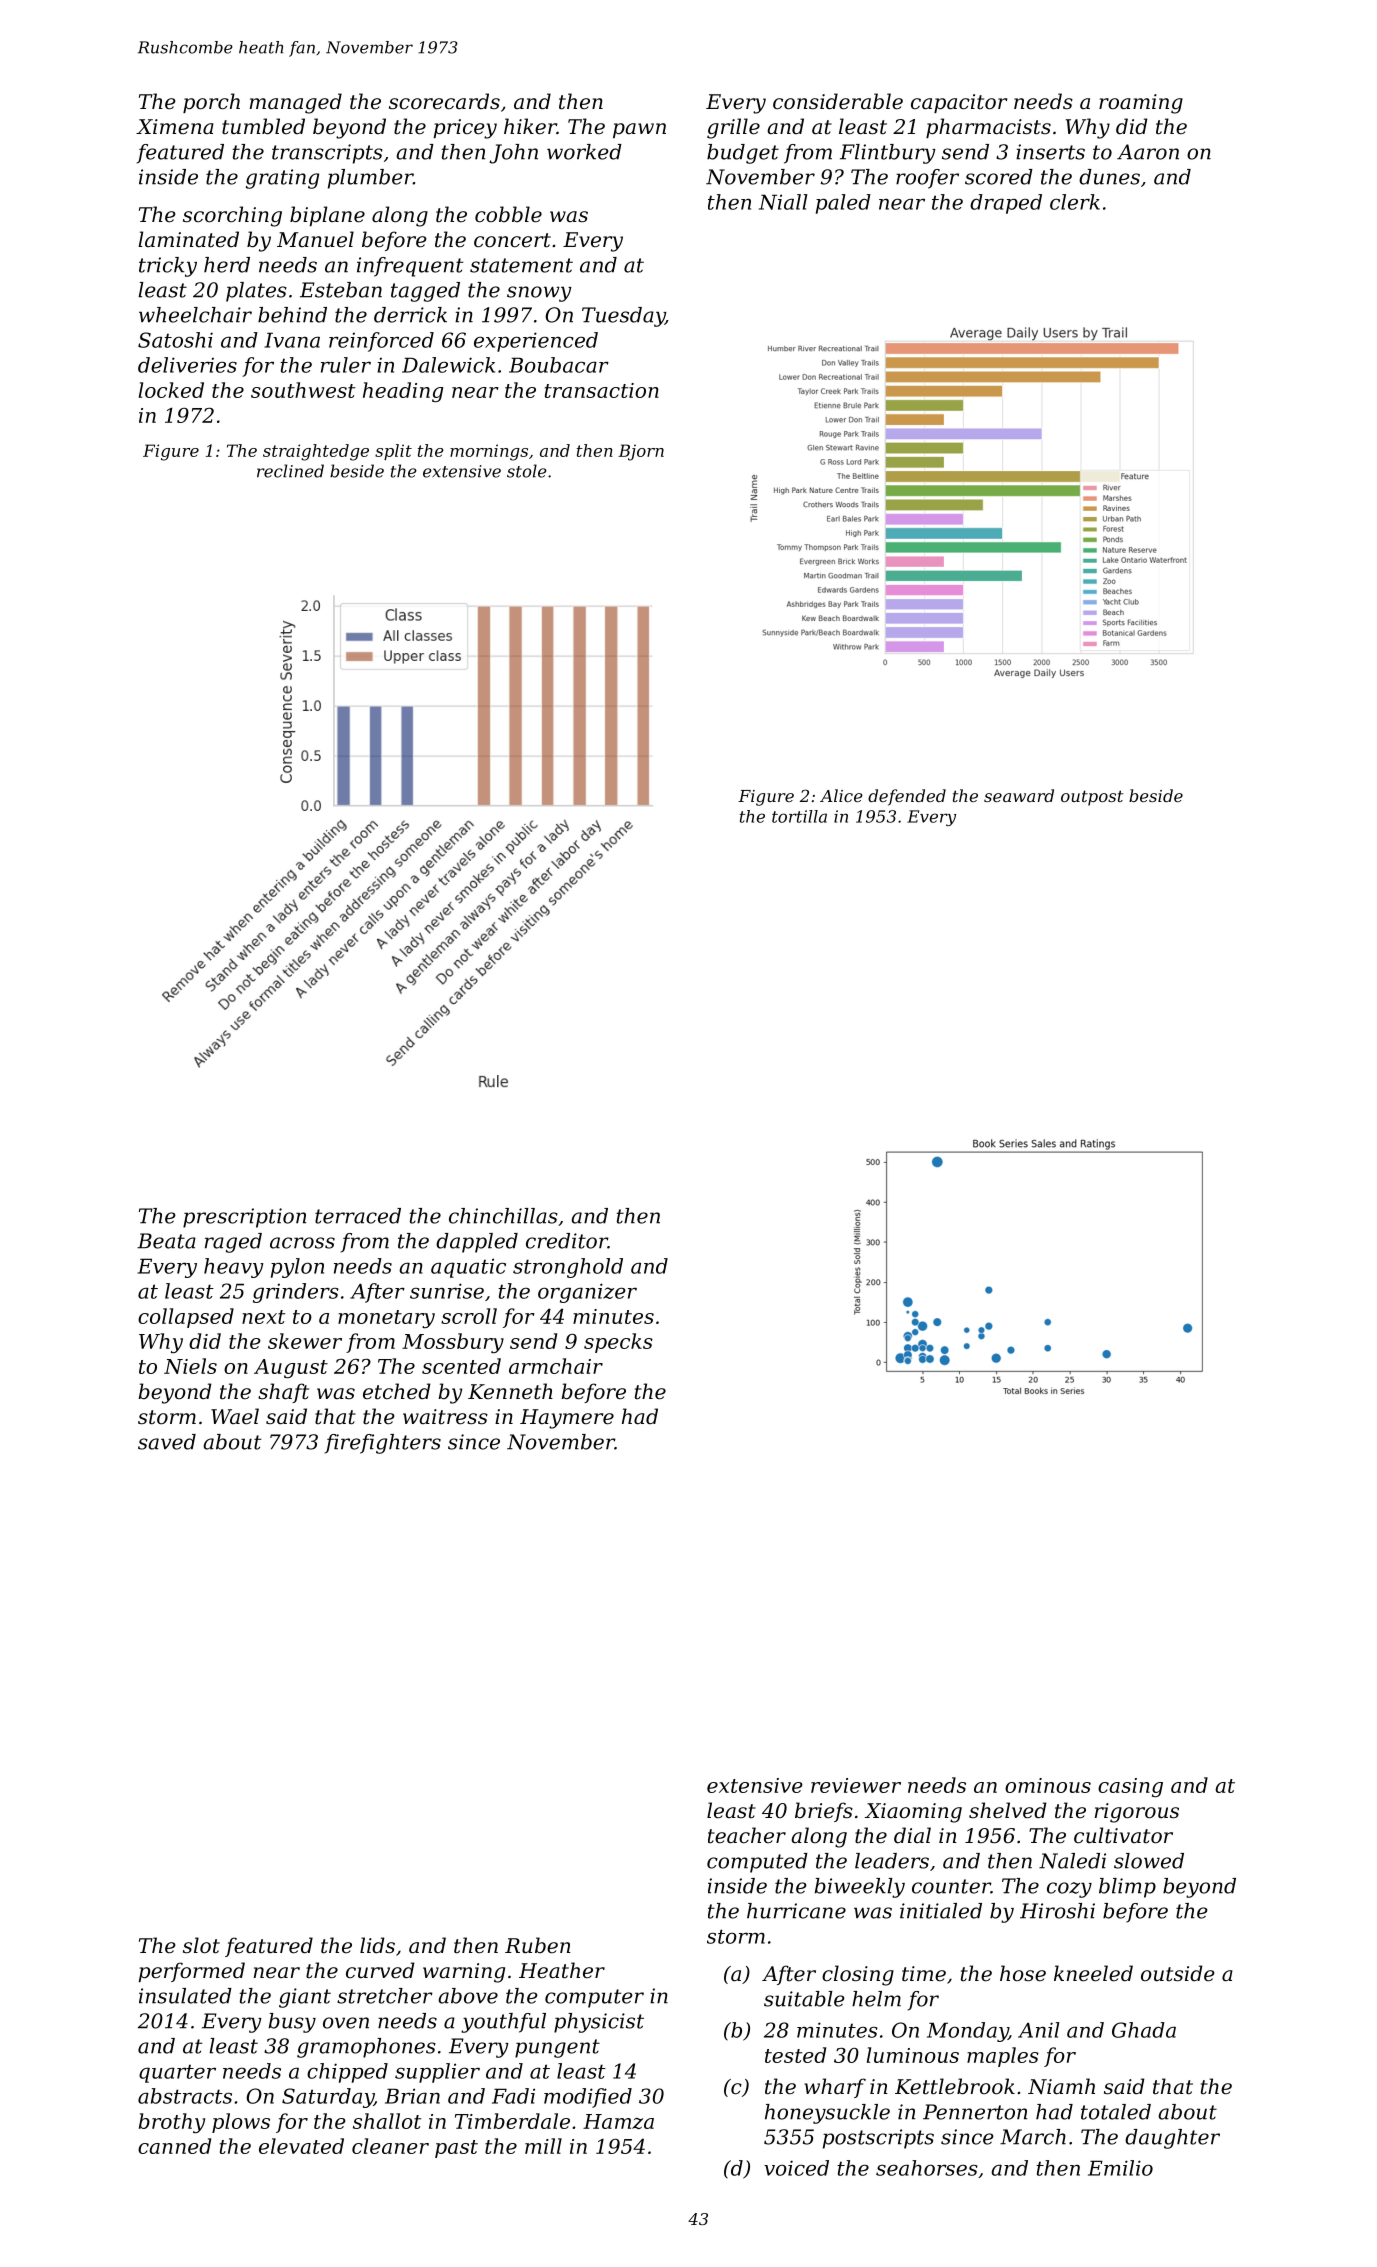  I want to click on shallot, so click(387, 2121).
